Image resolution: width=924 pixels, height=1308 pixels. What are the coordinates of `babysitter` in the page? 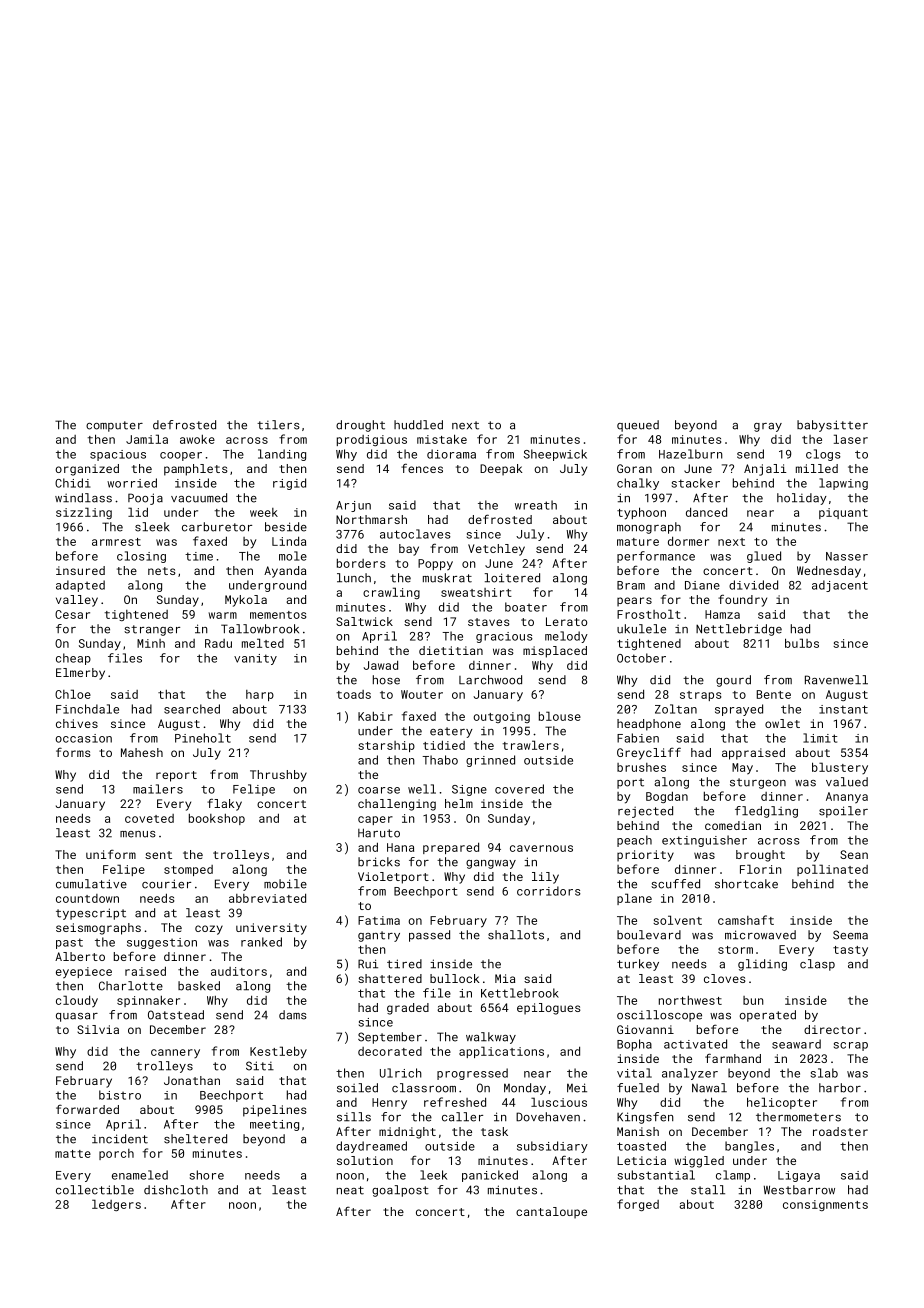 It's located at (832, 426).
